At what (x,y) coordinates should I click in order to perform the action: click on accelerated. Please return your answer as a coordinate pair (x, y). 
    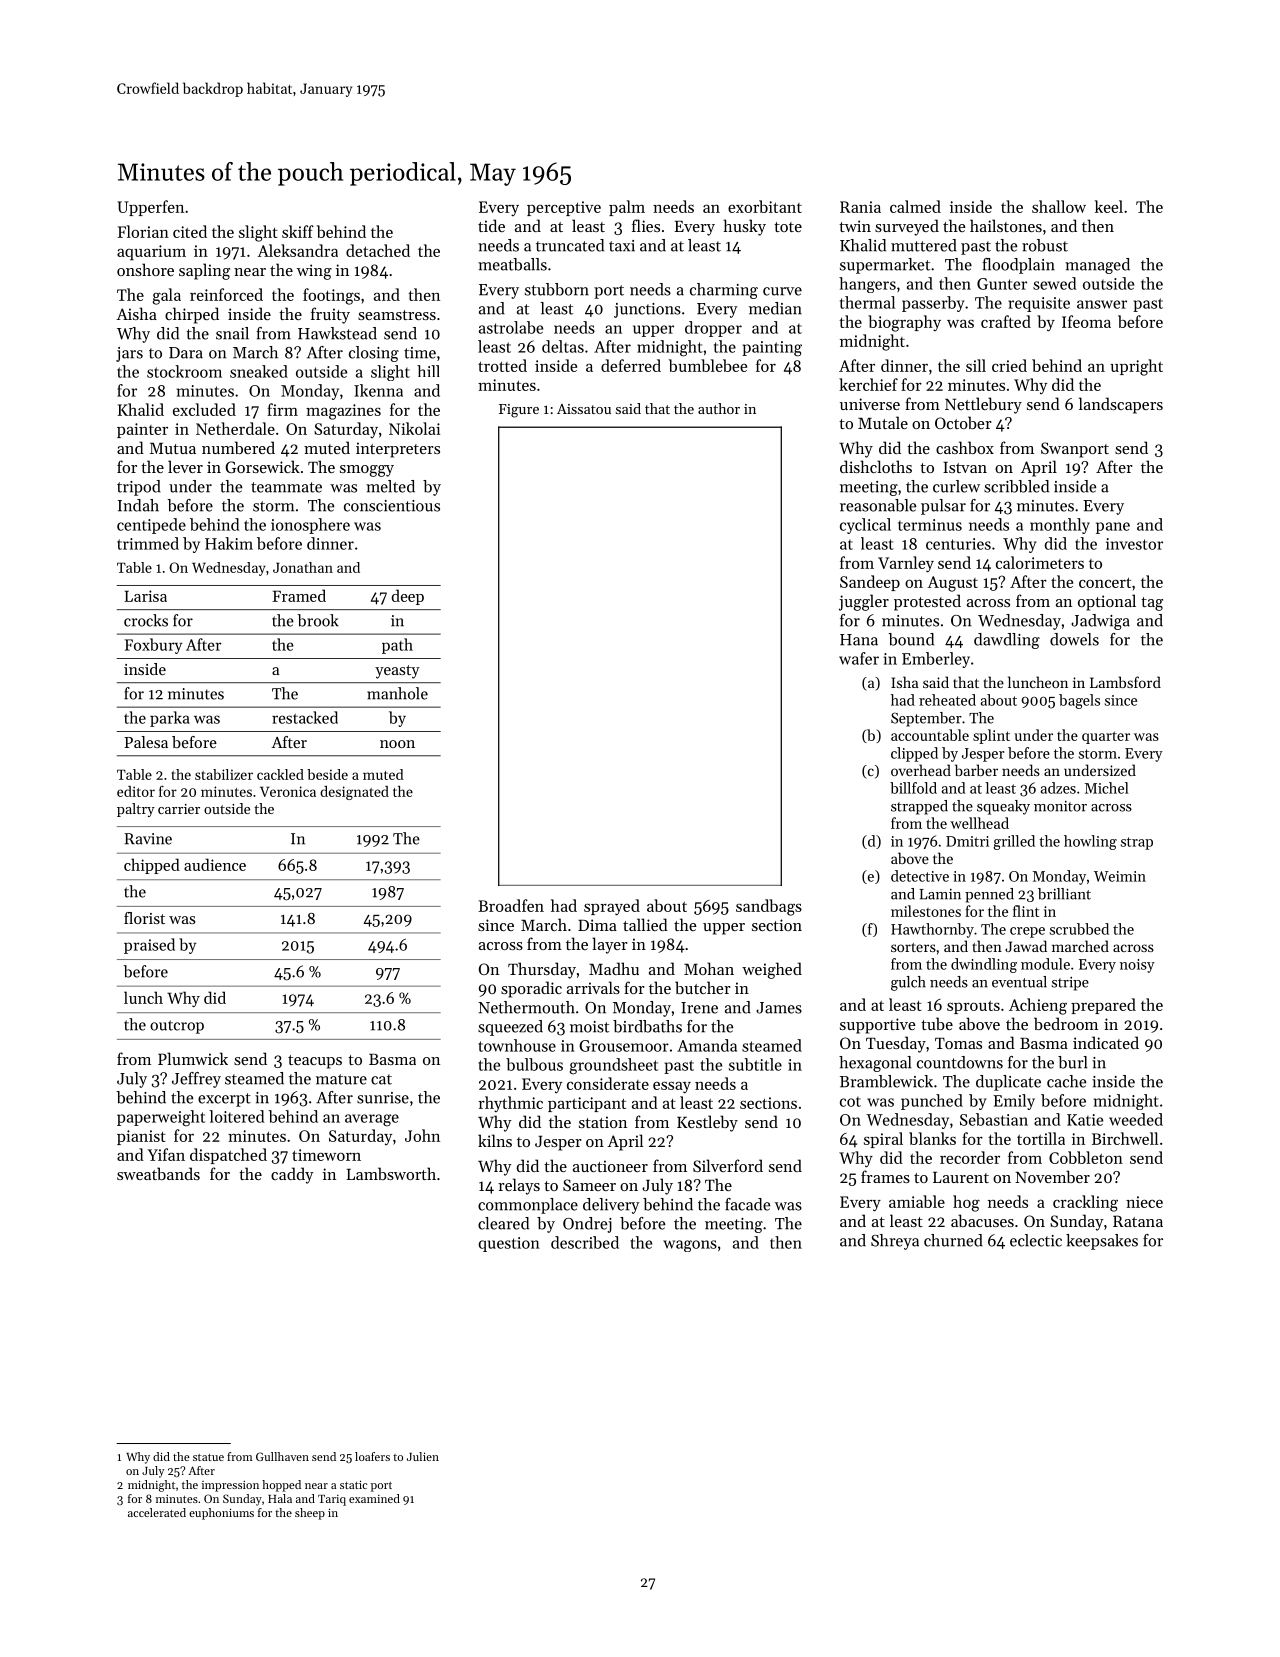
    Looking at the image, I should click on (157, 1512).
